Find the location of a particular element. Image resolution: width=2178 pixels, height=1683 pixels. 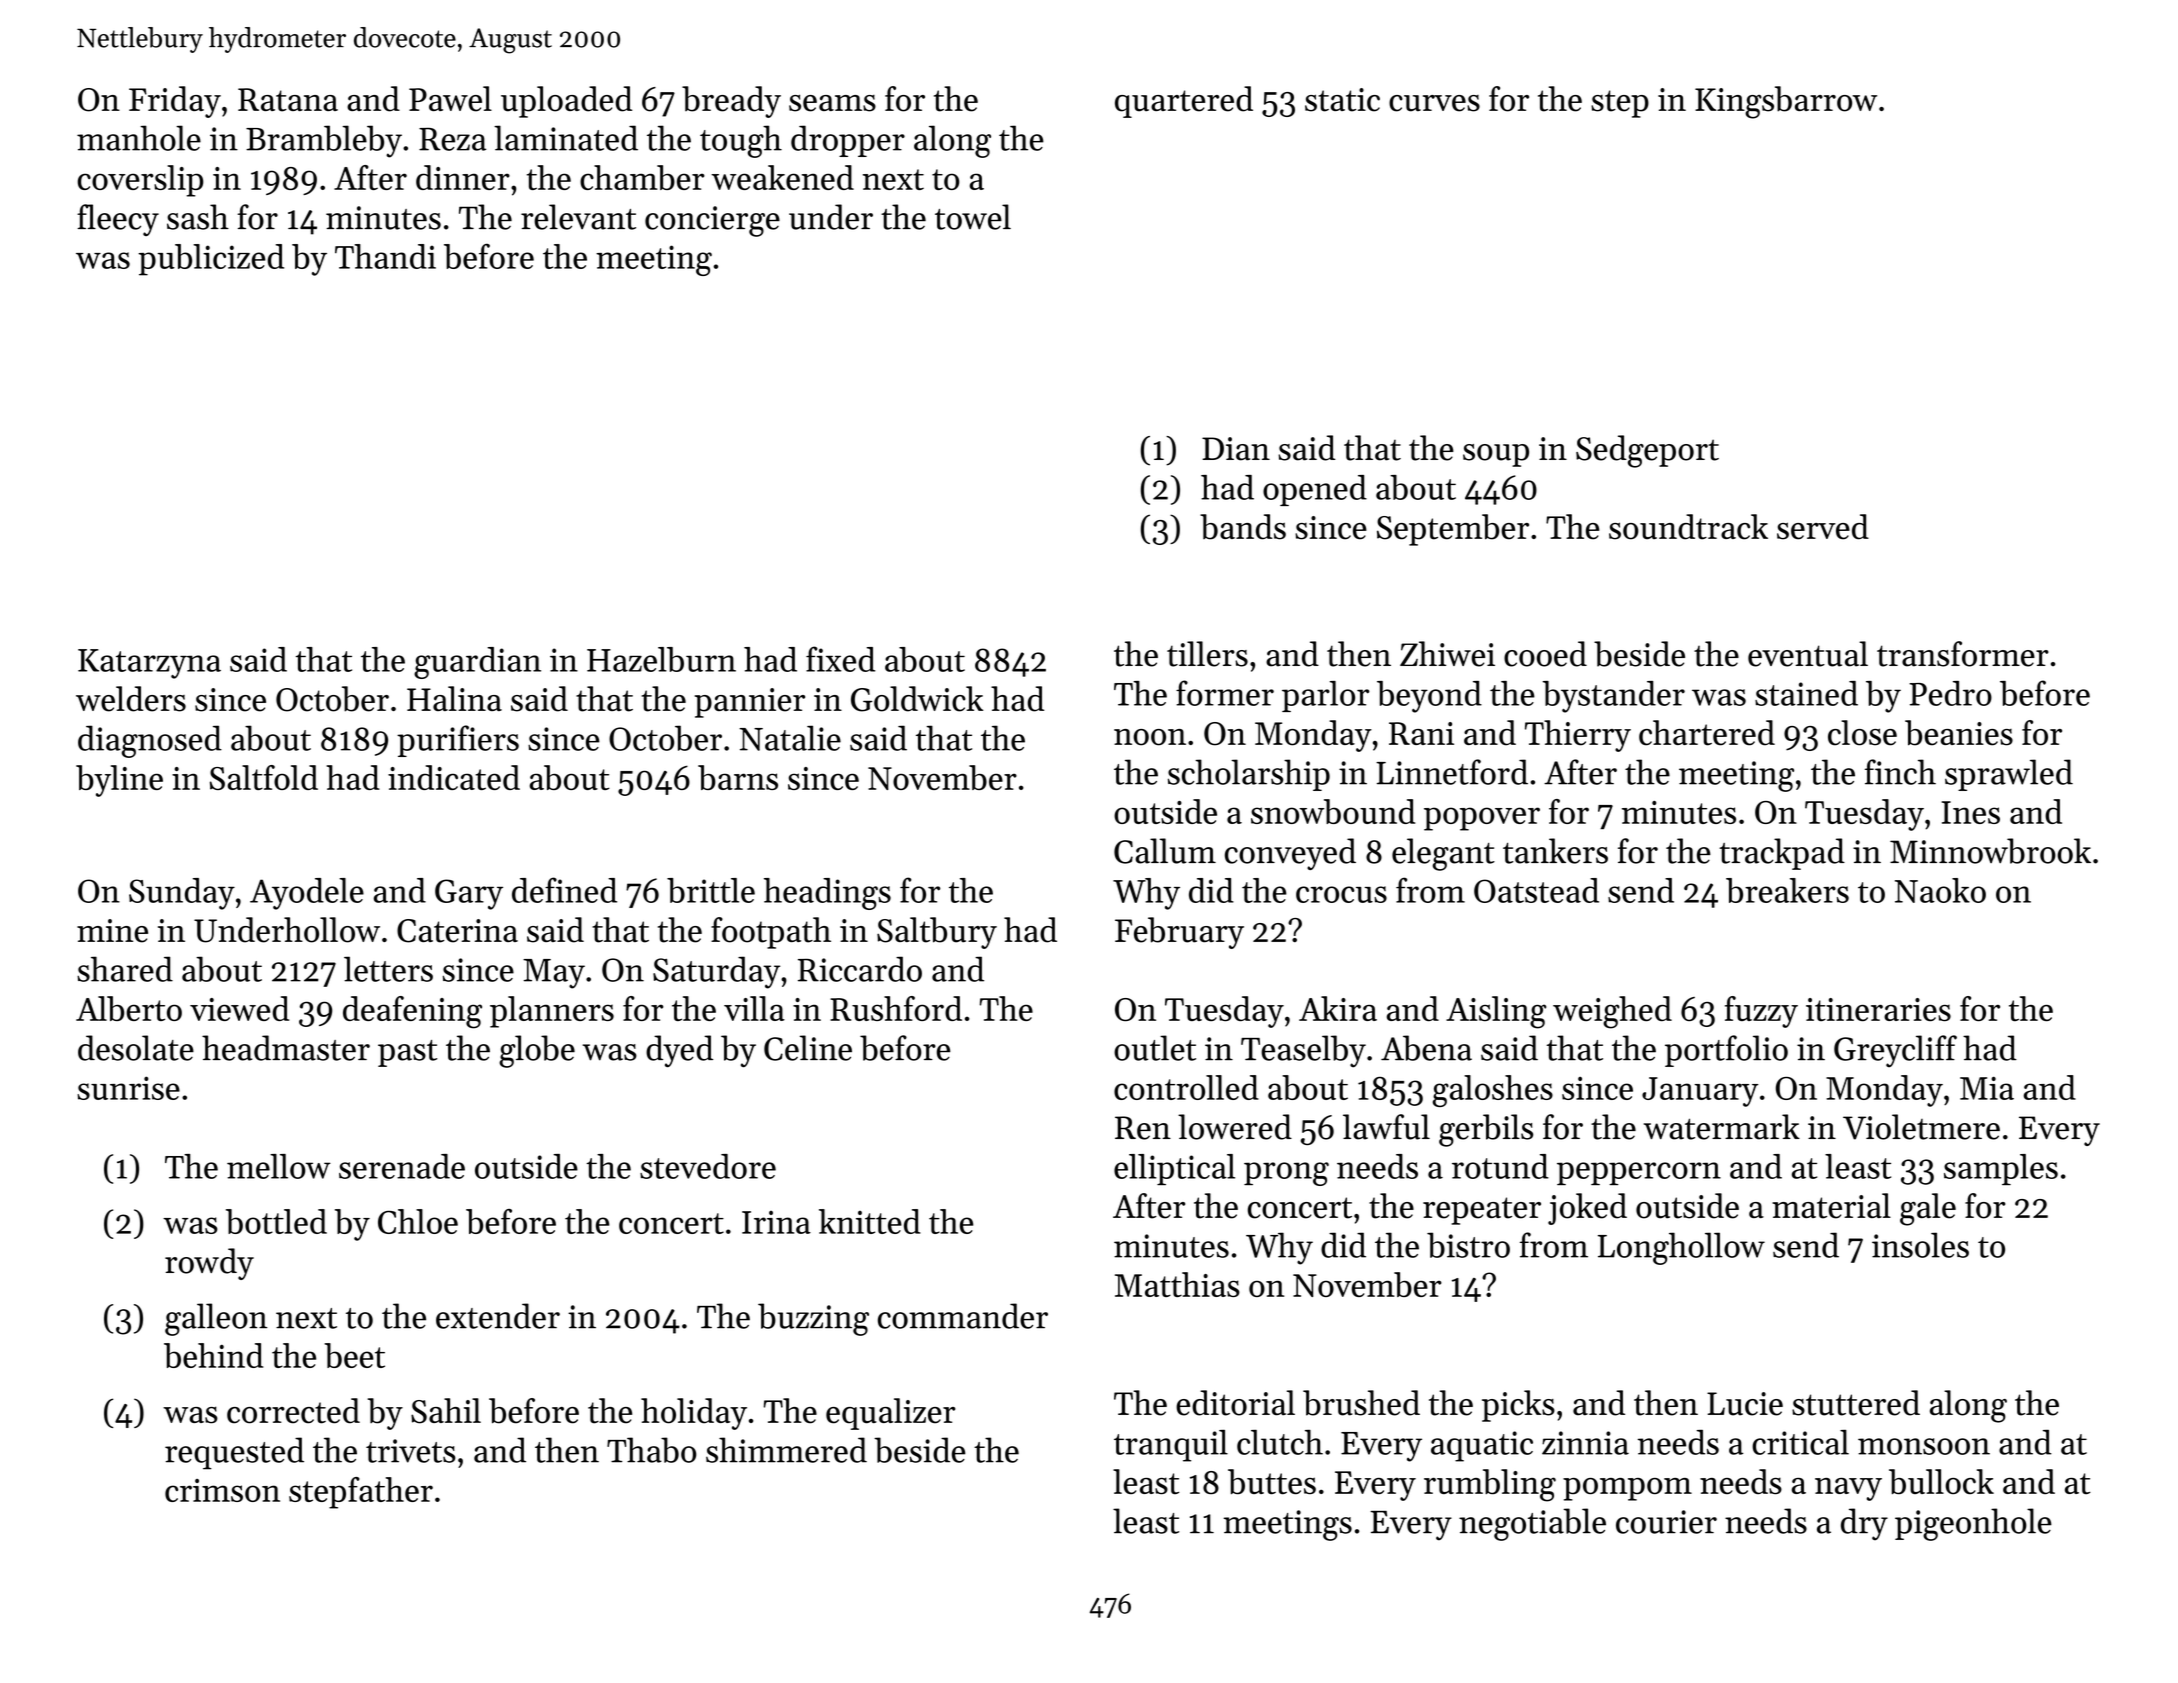

January is located at coordinates (1700, 1092).
